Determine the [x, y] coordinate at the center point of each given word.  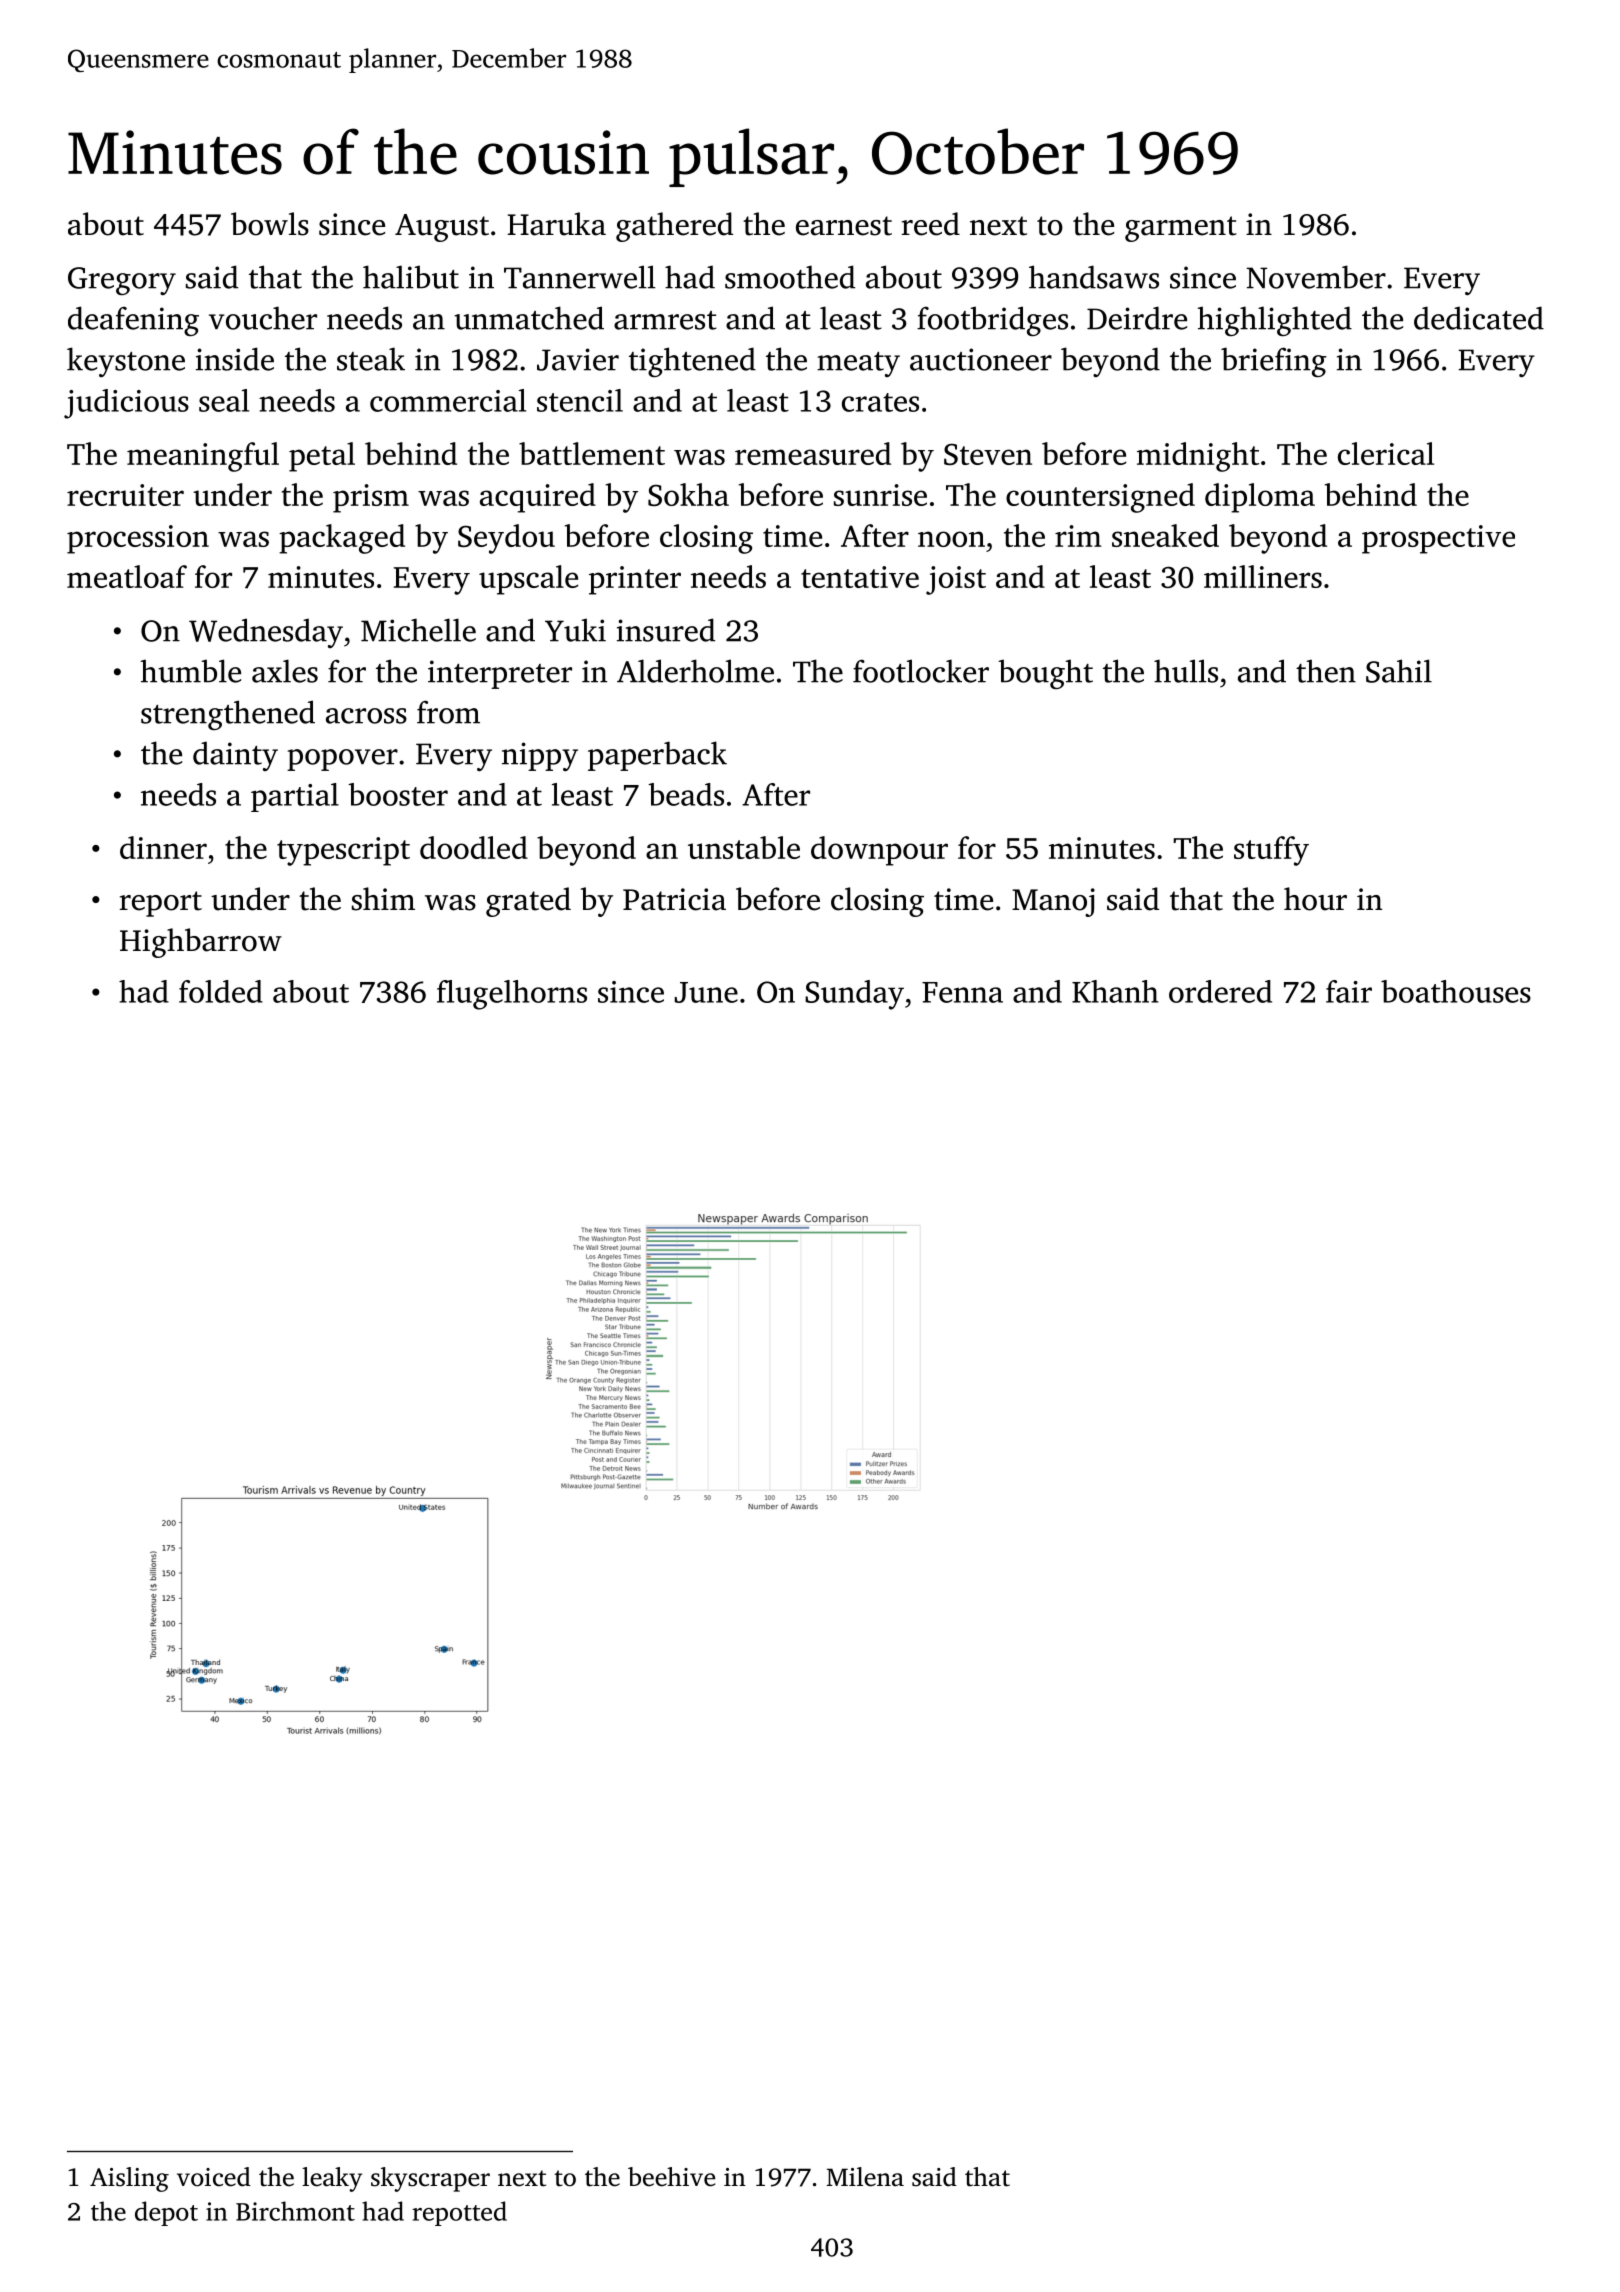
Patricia [674, 899]
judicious [126, 404]
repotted [459, 2213]
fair [1349, 991]
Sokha [688, 494]
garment [1181, 229]
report [161, 904]
